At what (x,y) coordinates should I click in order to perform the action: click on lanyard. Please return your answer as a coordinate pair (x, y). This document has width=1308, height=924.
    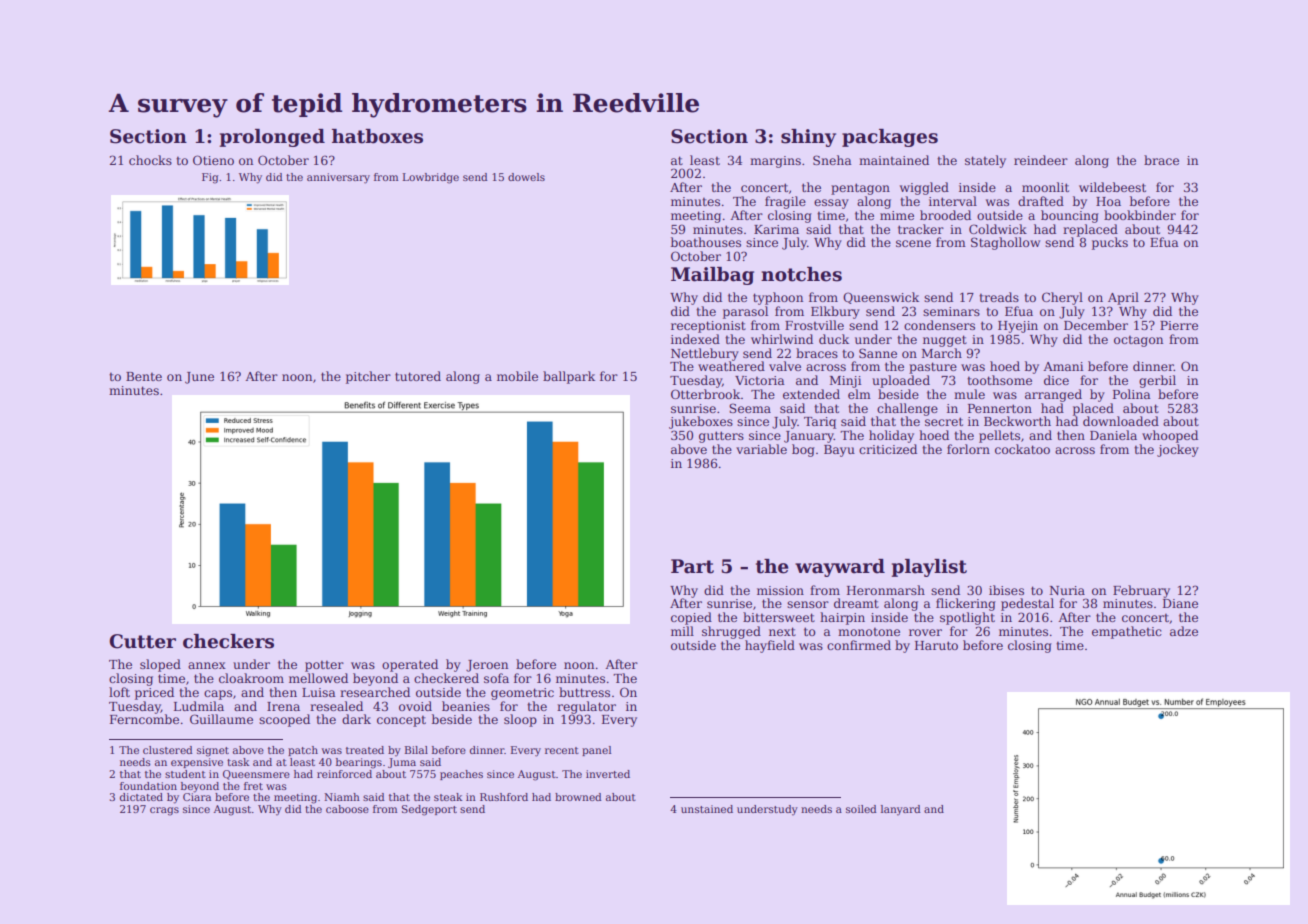
    Looking at the image, I should click on (901, 810).
